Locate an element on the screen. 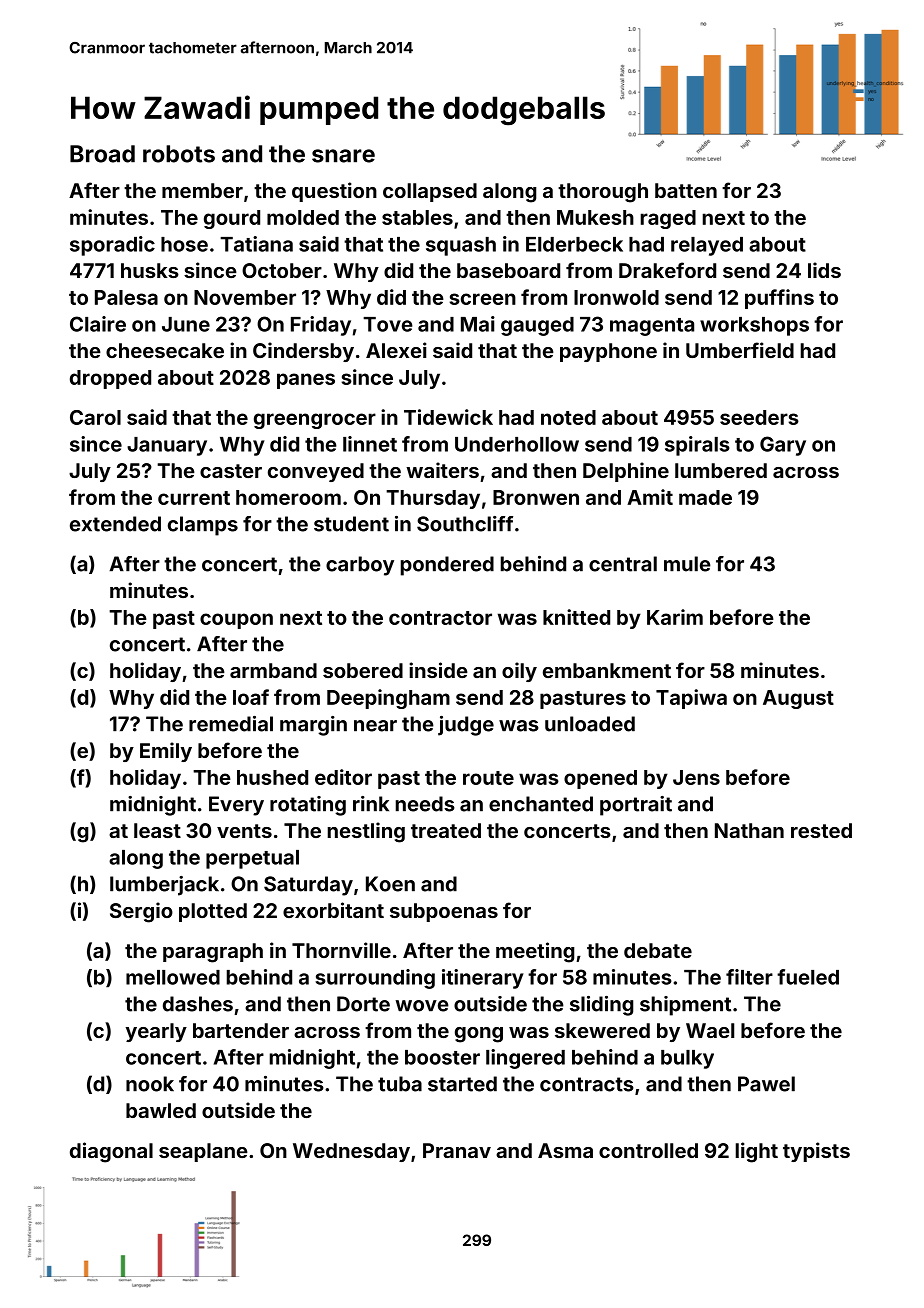 This screenshot has width=924, height=1308. Bronwen is located at coordinates (536, 497).
